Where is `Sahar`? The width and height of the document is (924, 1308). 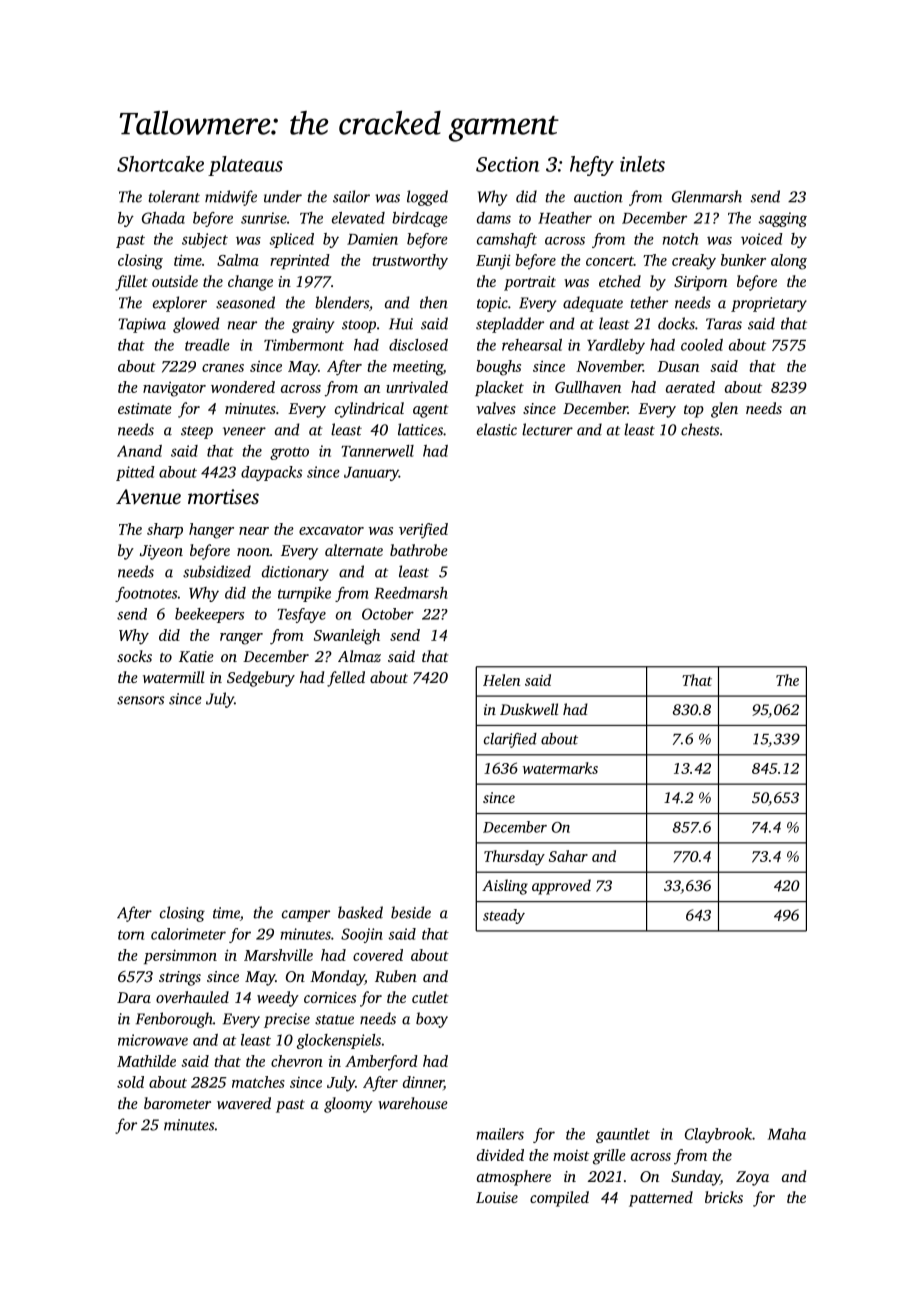 Sahar is located at coordinates (568, 856).
